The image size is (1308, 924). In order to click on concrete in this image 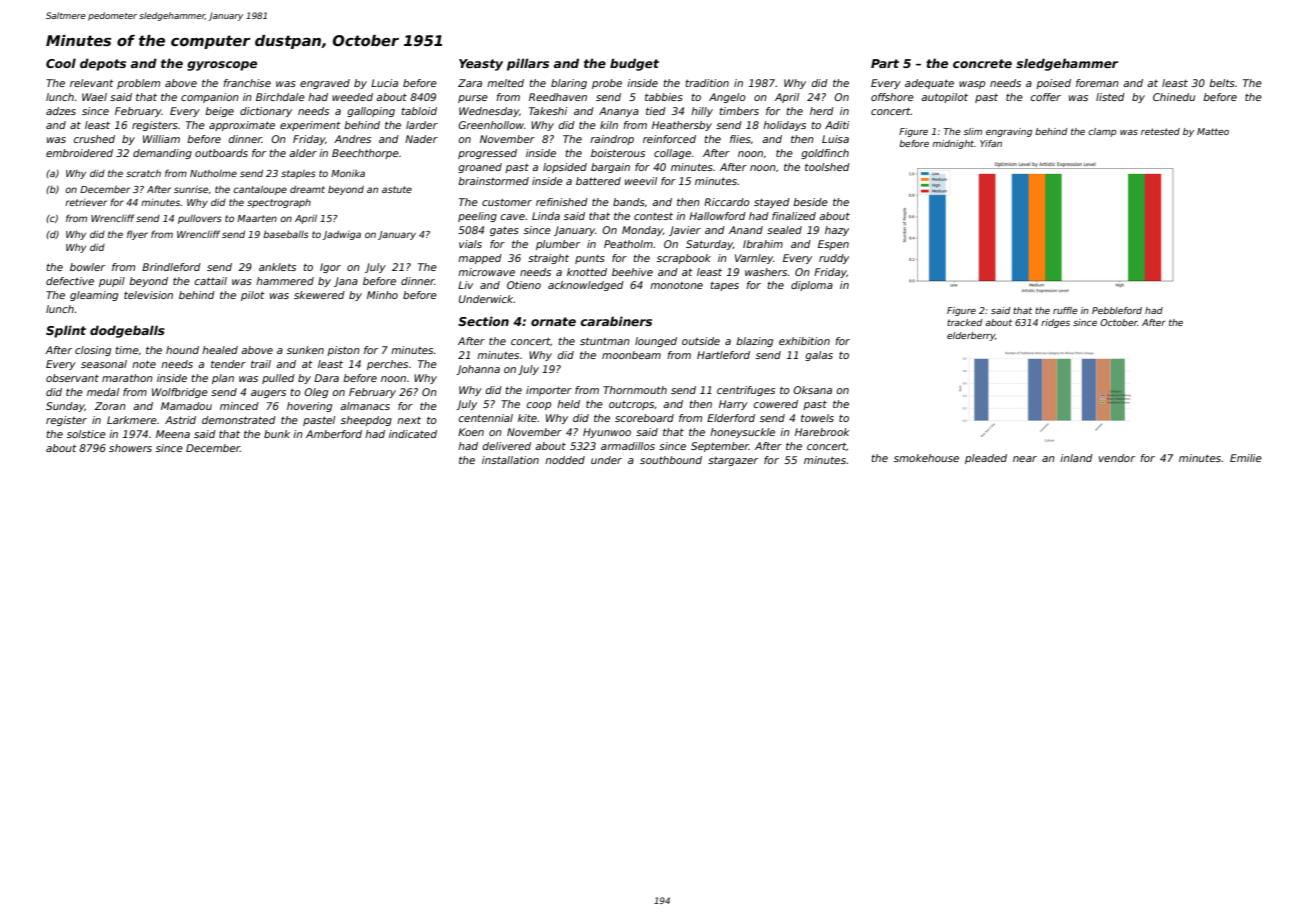, I will do `click(982, 63)`.
